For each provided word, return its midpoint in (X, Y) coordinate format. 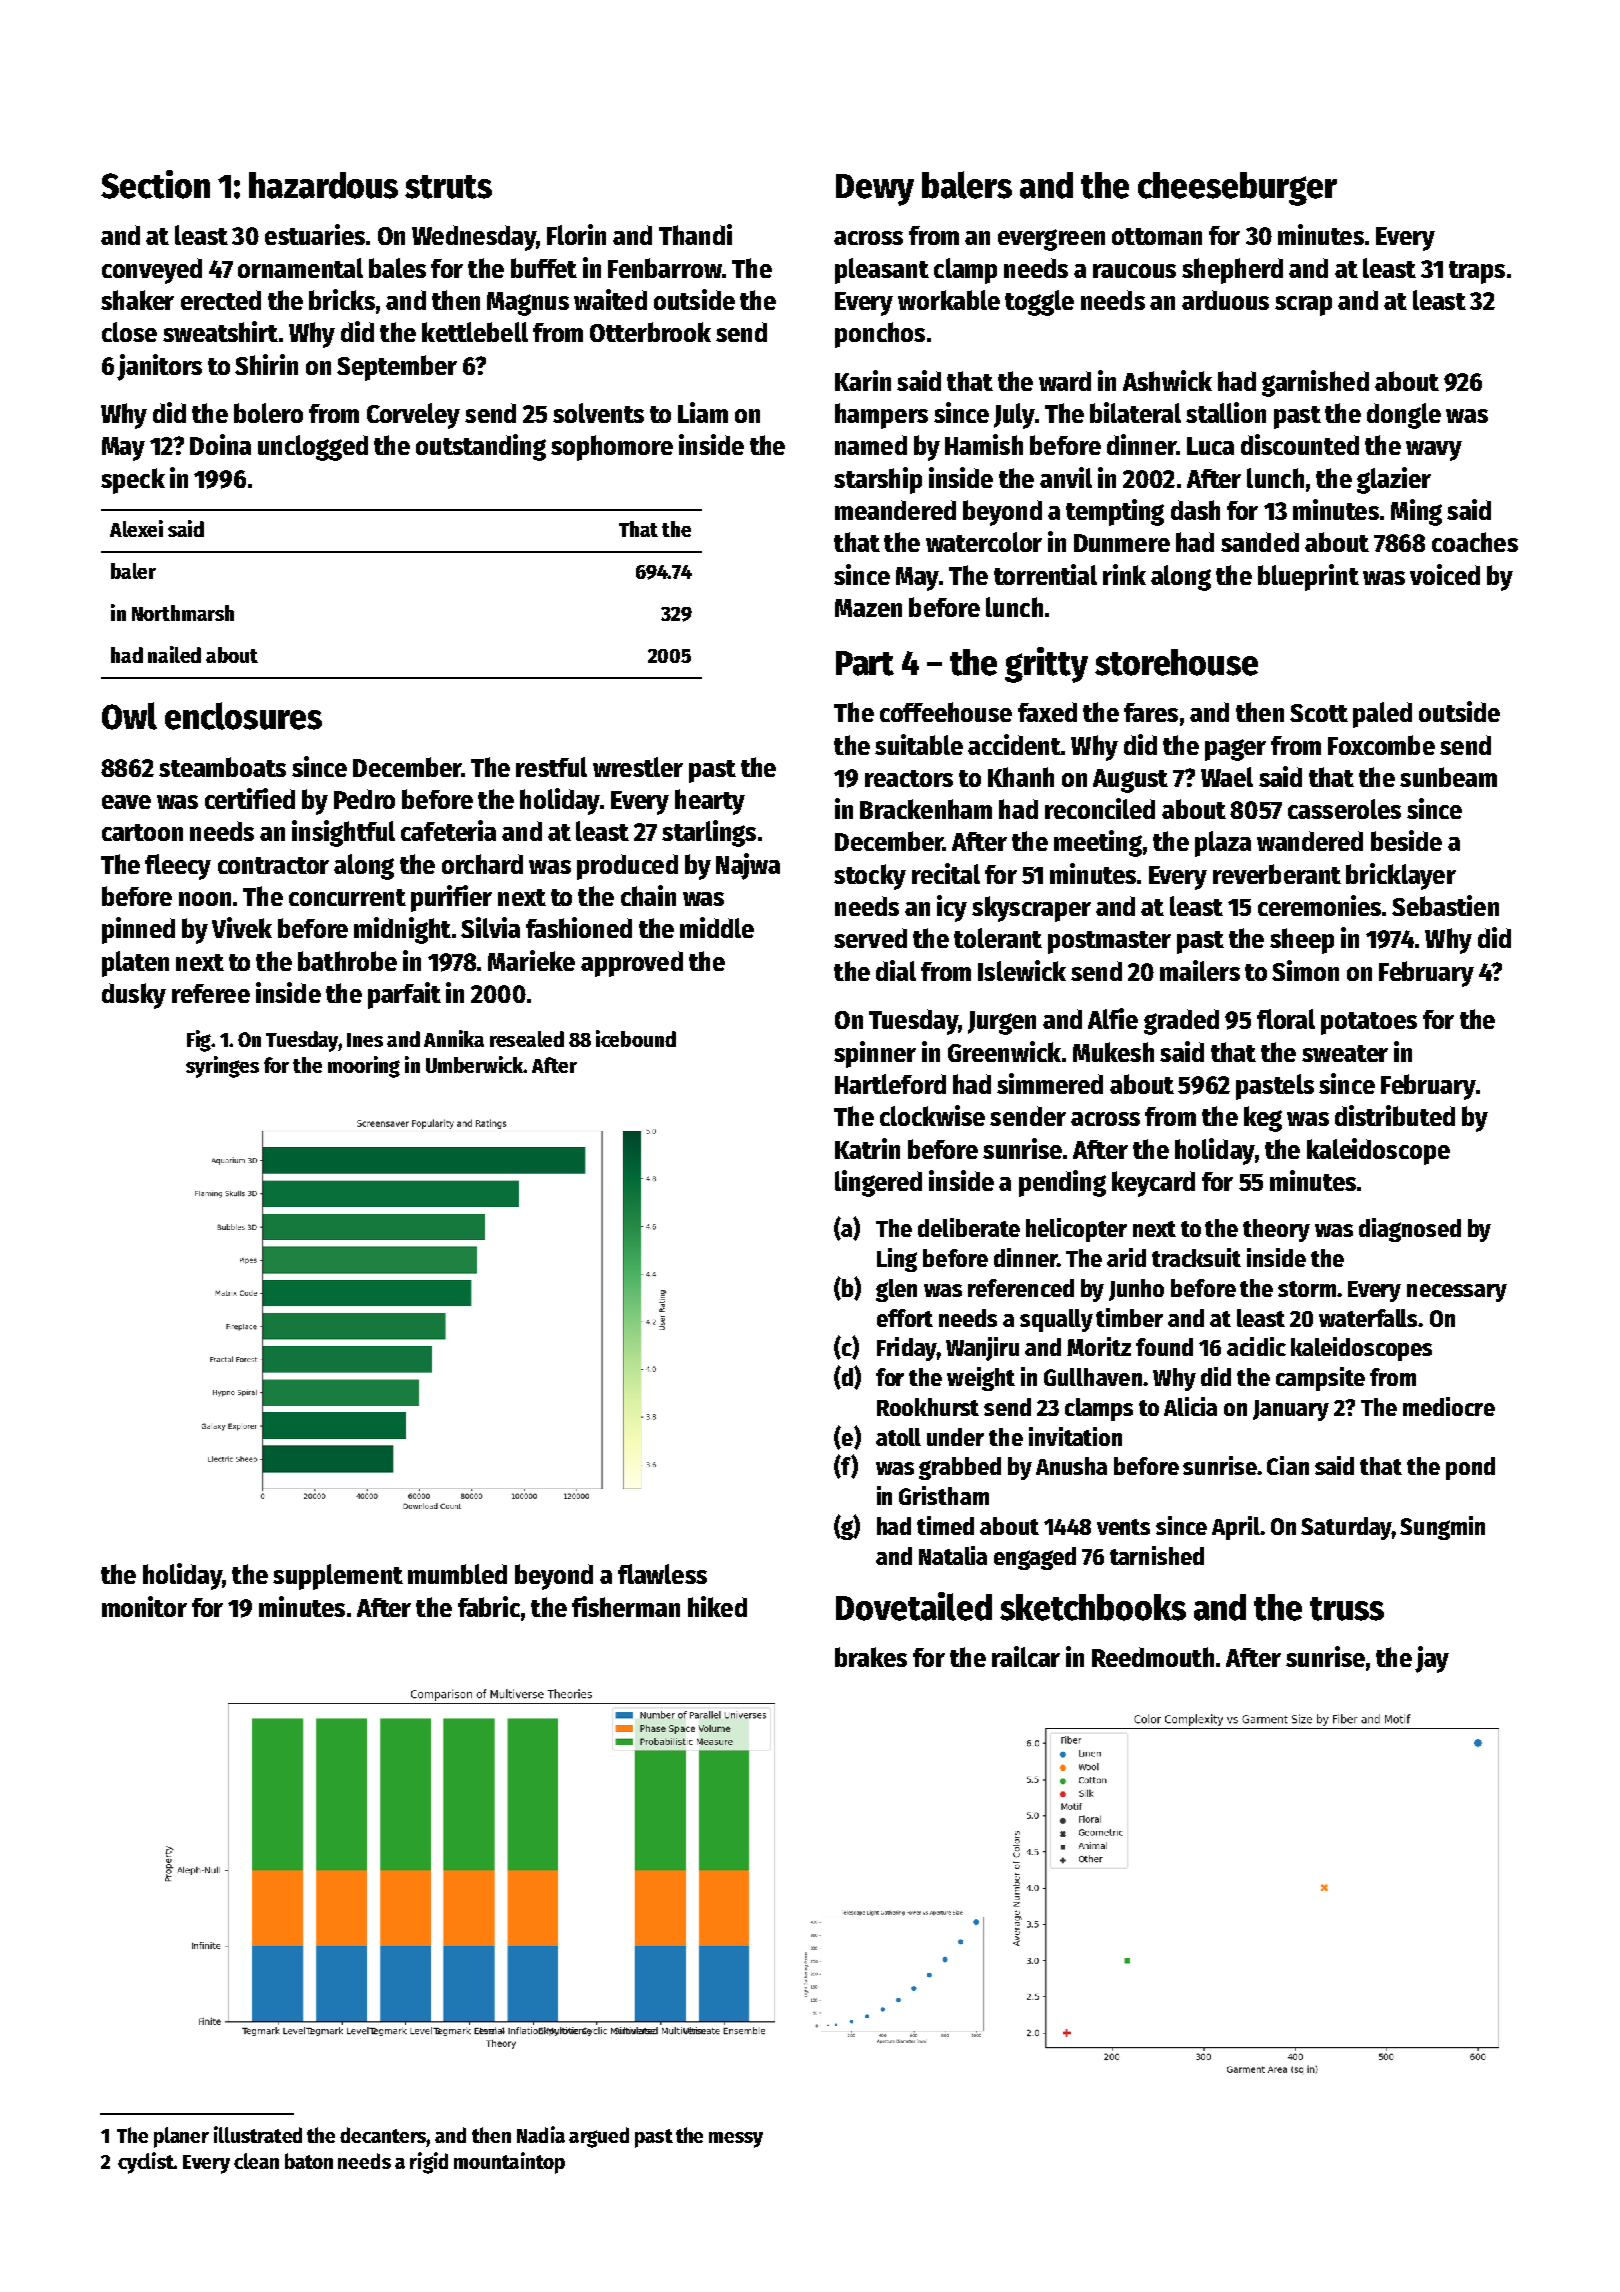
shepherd (1232, 271)
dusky (134, 996)
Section (155, 184)
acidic (1256, 1346)
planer (181, 2137)
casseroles (1344, 809)
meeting (1098, 843)
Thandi (695, 234)
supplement (338, 1577)
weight (981, 1379)
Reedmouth (1153, 1657)
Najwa (748, 866)
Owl (129, 716)
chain (648, 895)
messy (736, 2140)
